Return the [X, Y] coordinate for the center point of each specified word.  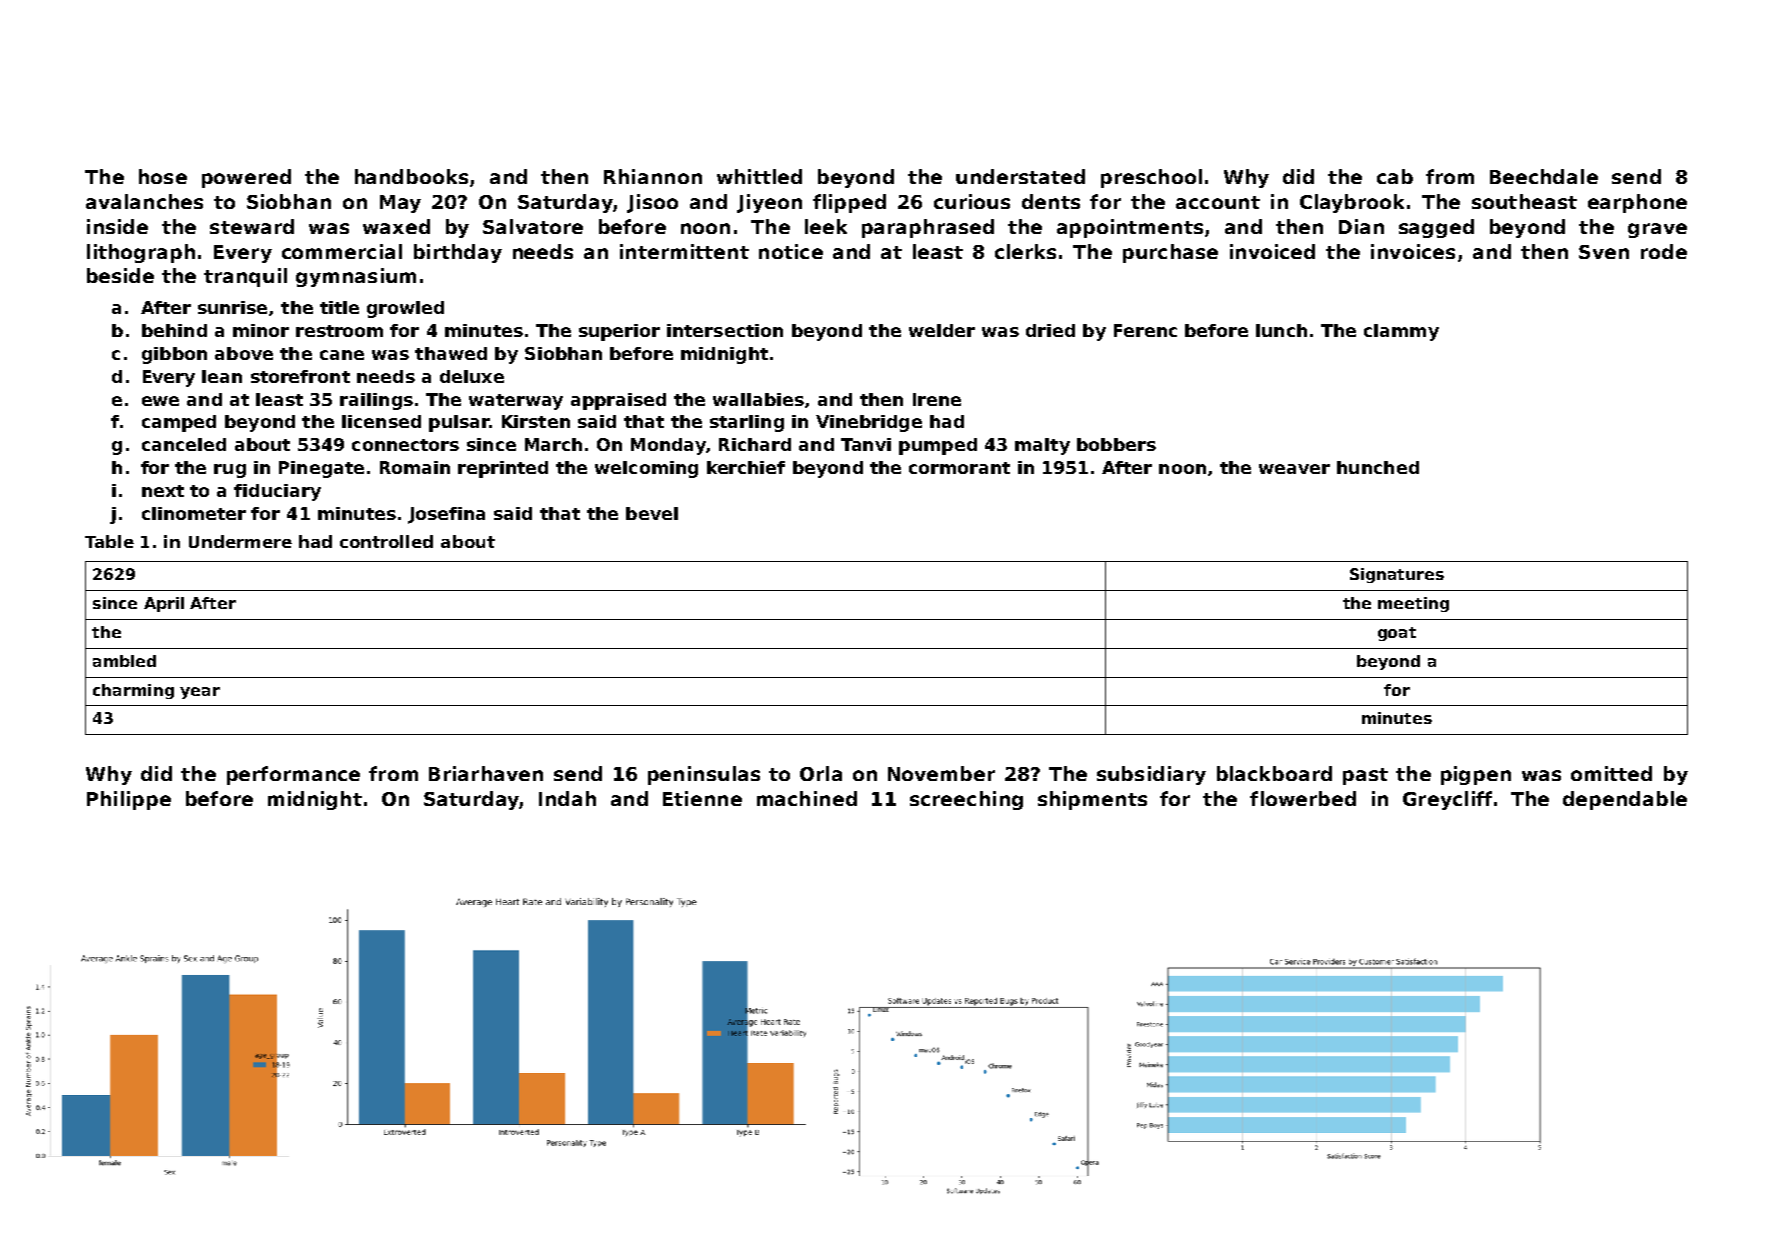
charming [133, 691]
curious [972, 201]
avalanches [144, 201]
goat [1397, 634]
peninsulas [704, 775]
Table [109, 541]
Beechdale [1544, 176]
